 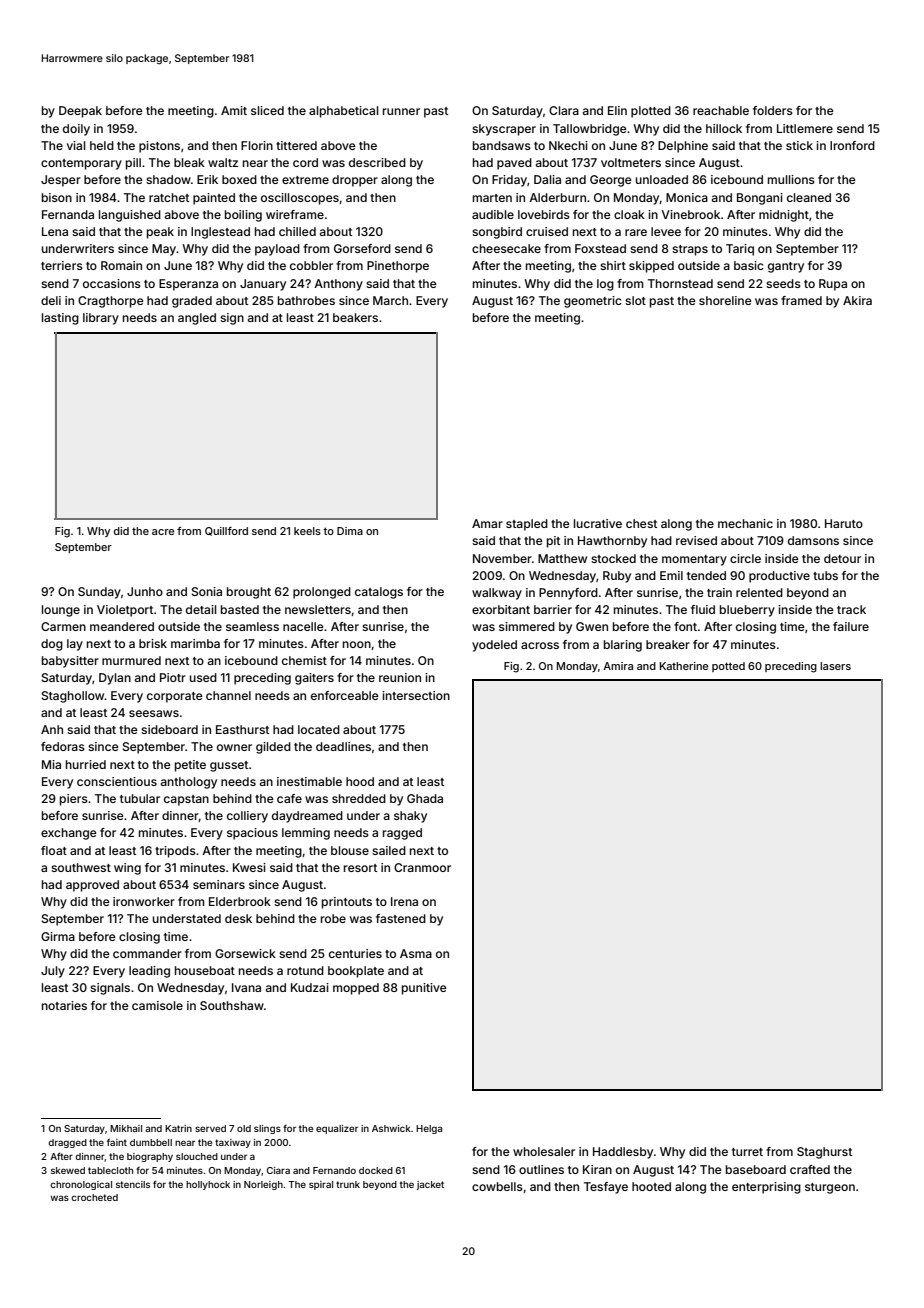 What do you see at coordinates (424, 989) in the screenshot?
I see `punitive` at bounding box center [424, 989].
